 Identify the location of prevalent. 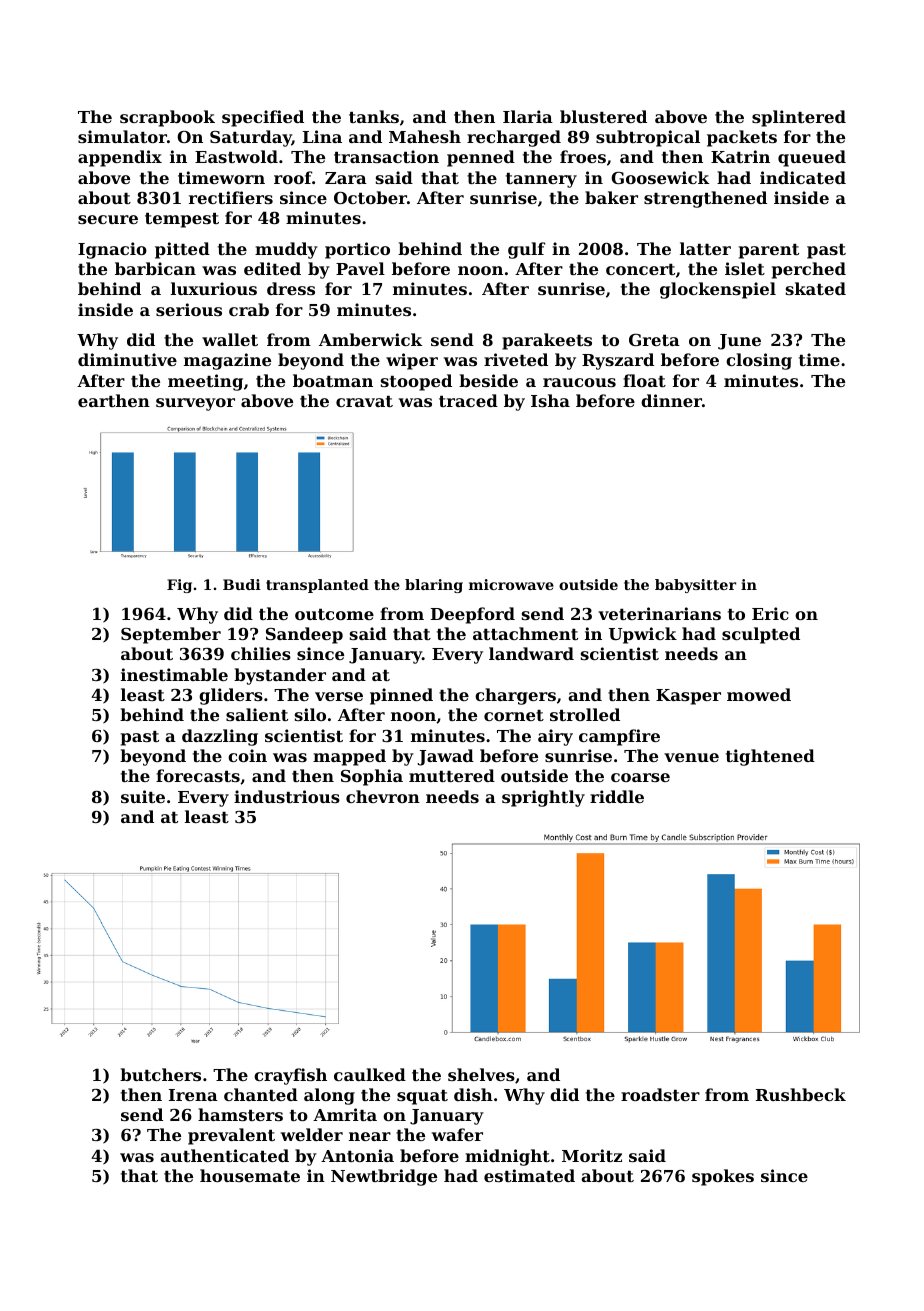
(231, 1136).
